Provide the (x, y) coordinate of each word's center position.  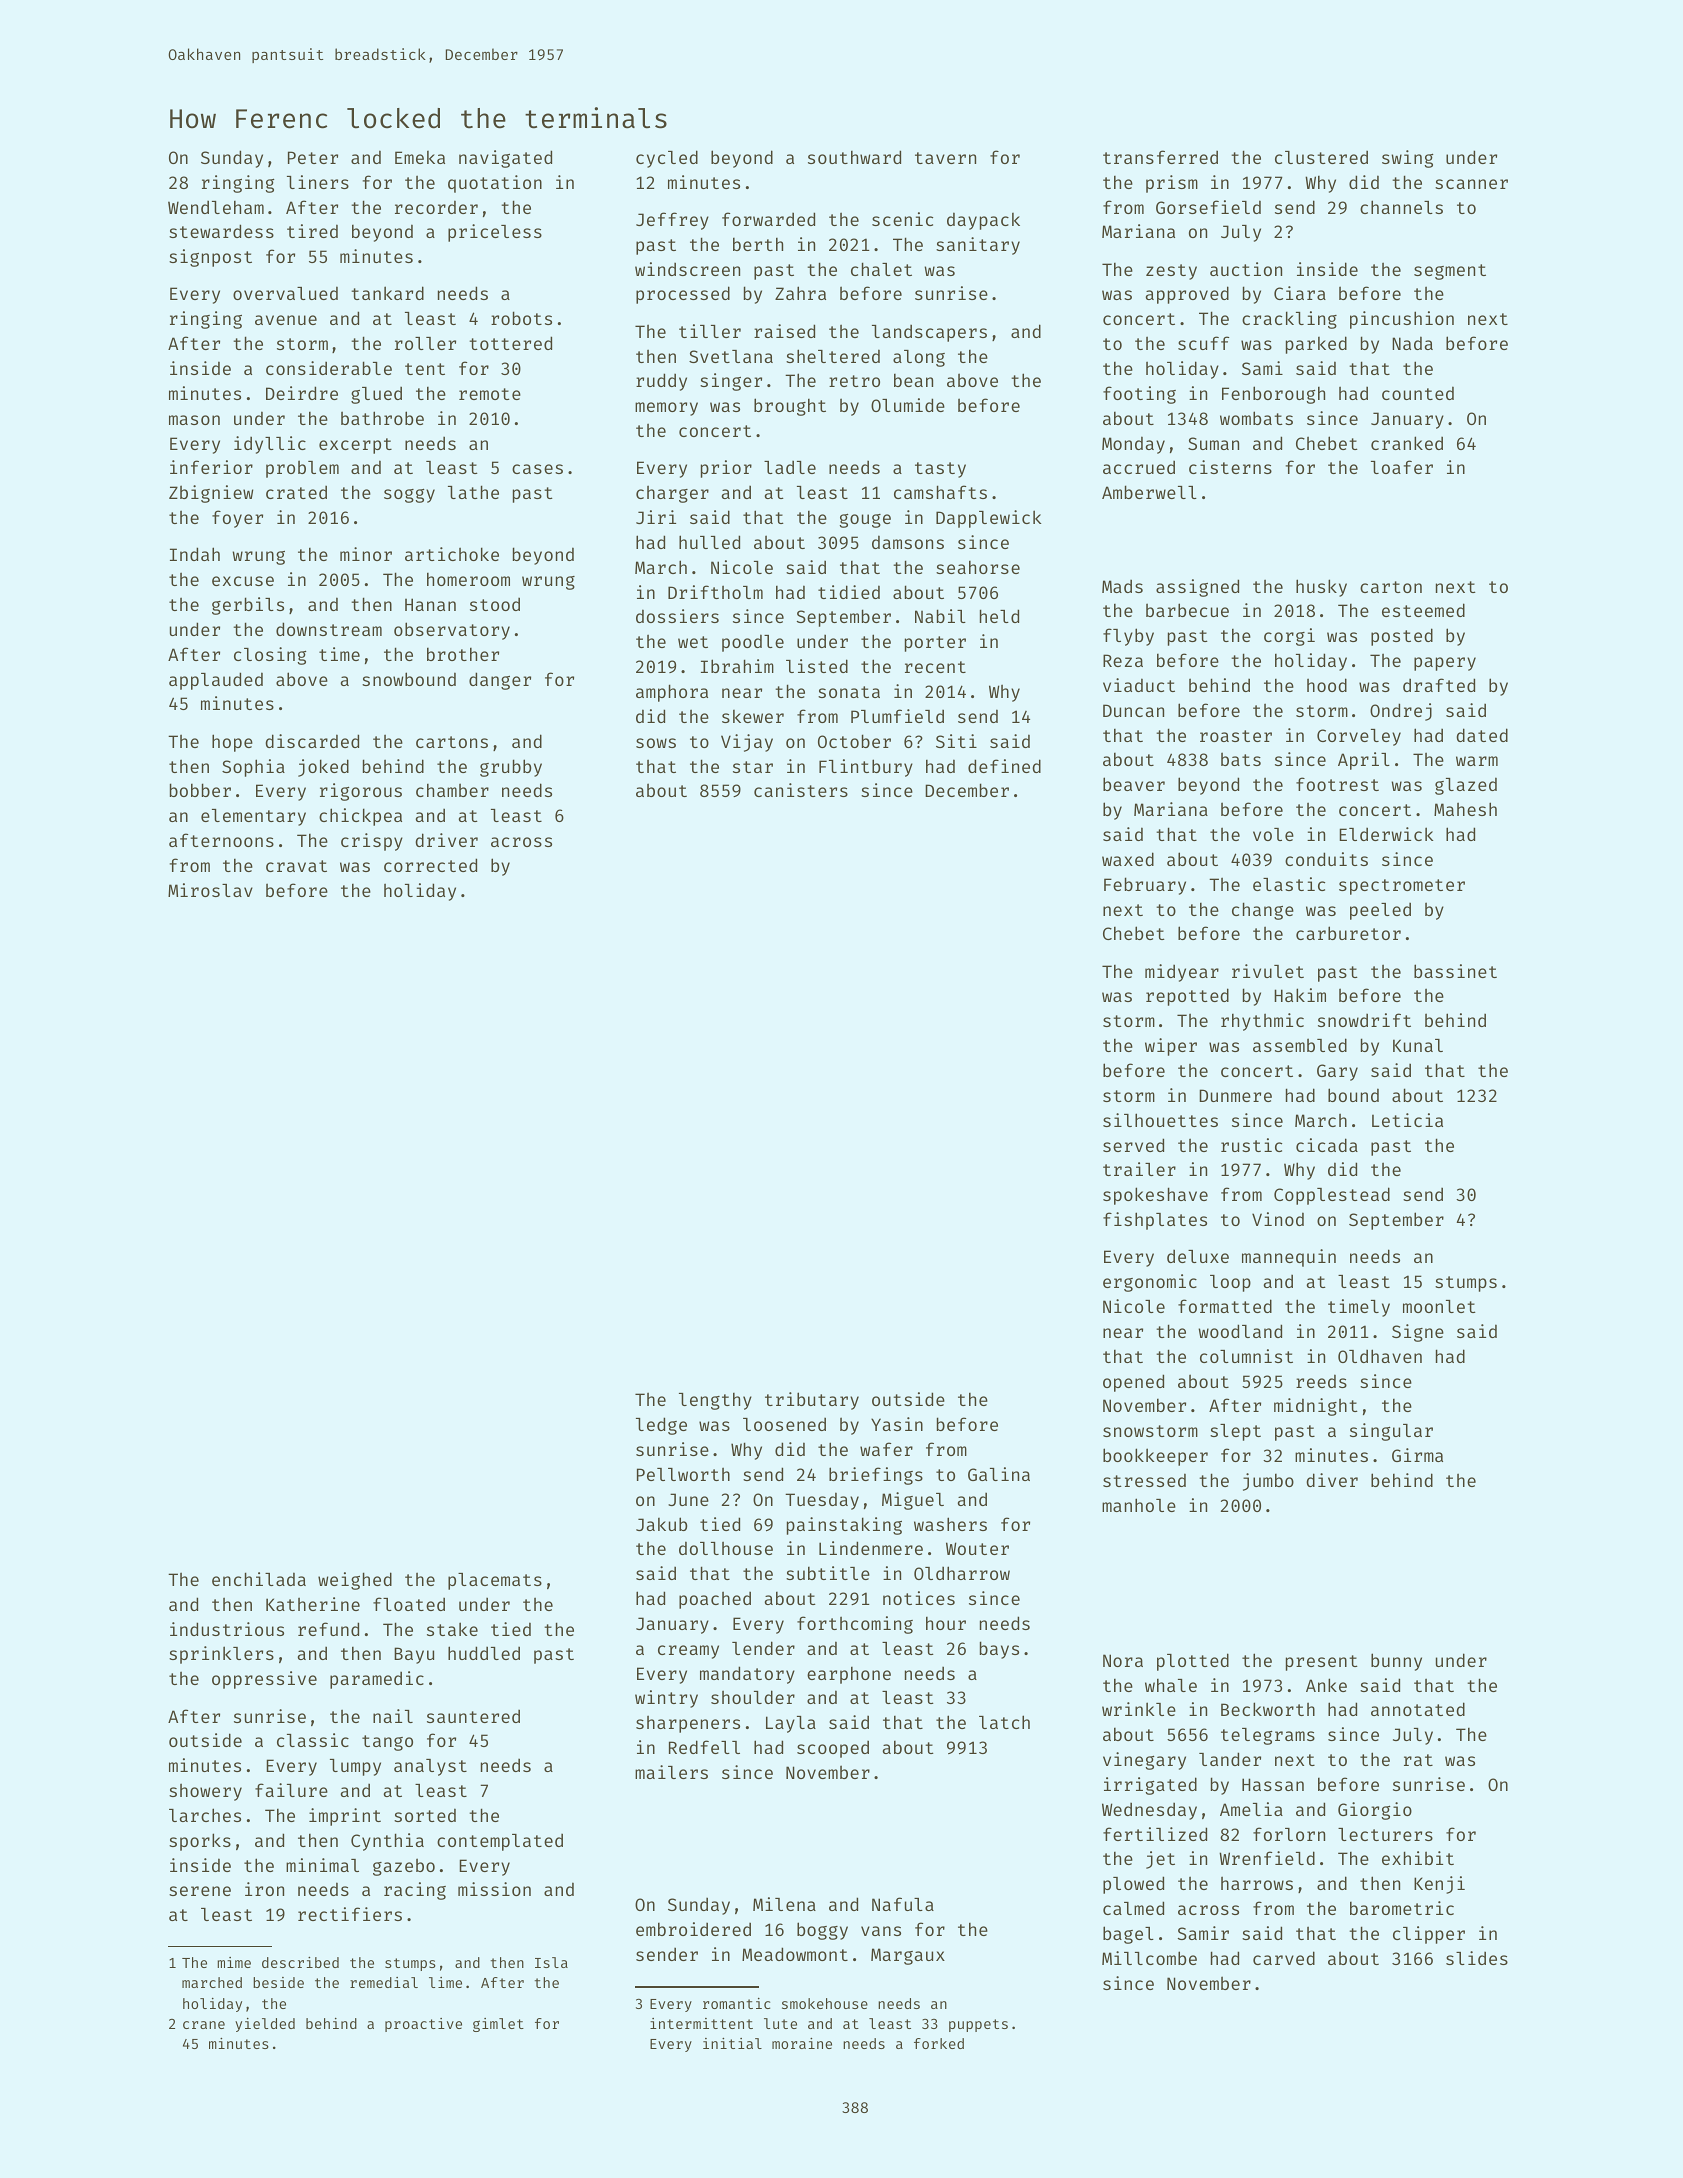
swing (1407, 159)
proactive (423, 2025)
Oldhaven (1380, 1356)
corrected (430, 865)
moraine (802, 2043)
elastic (1289, 884)
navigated (505, 159)
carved (1284, 1958)
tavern (945, 158)
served (1133, 1145)
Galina (999, 1474)
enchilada (259, 1579)
